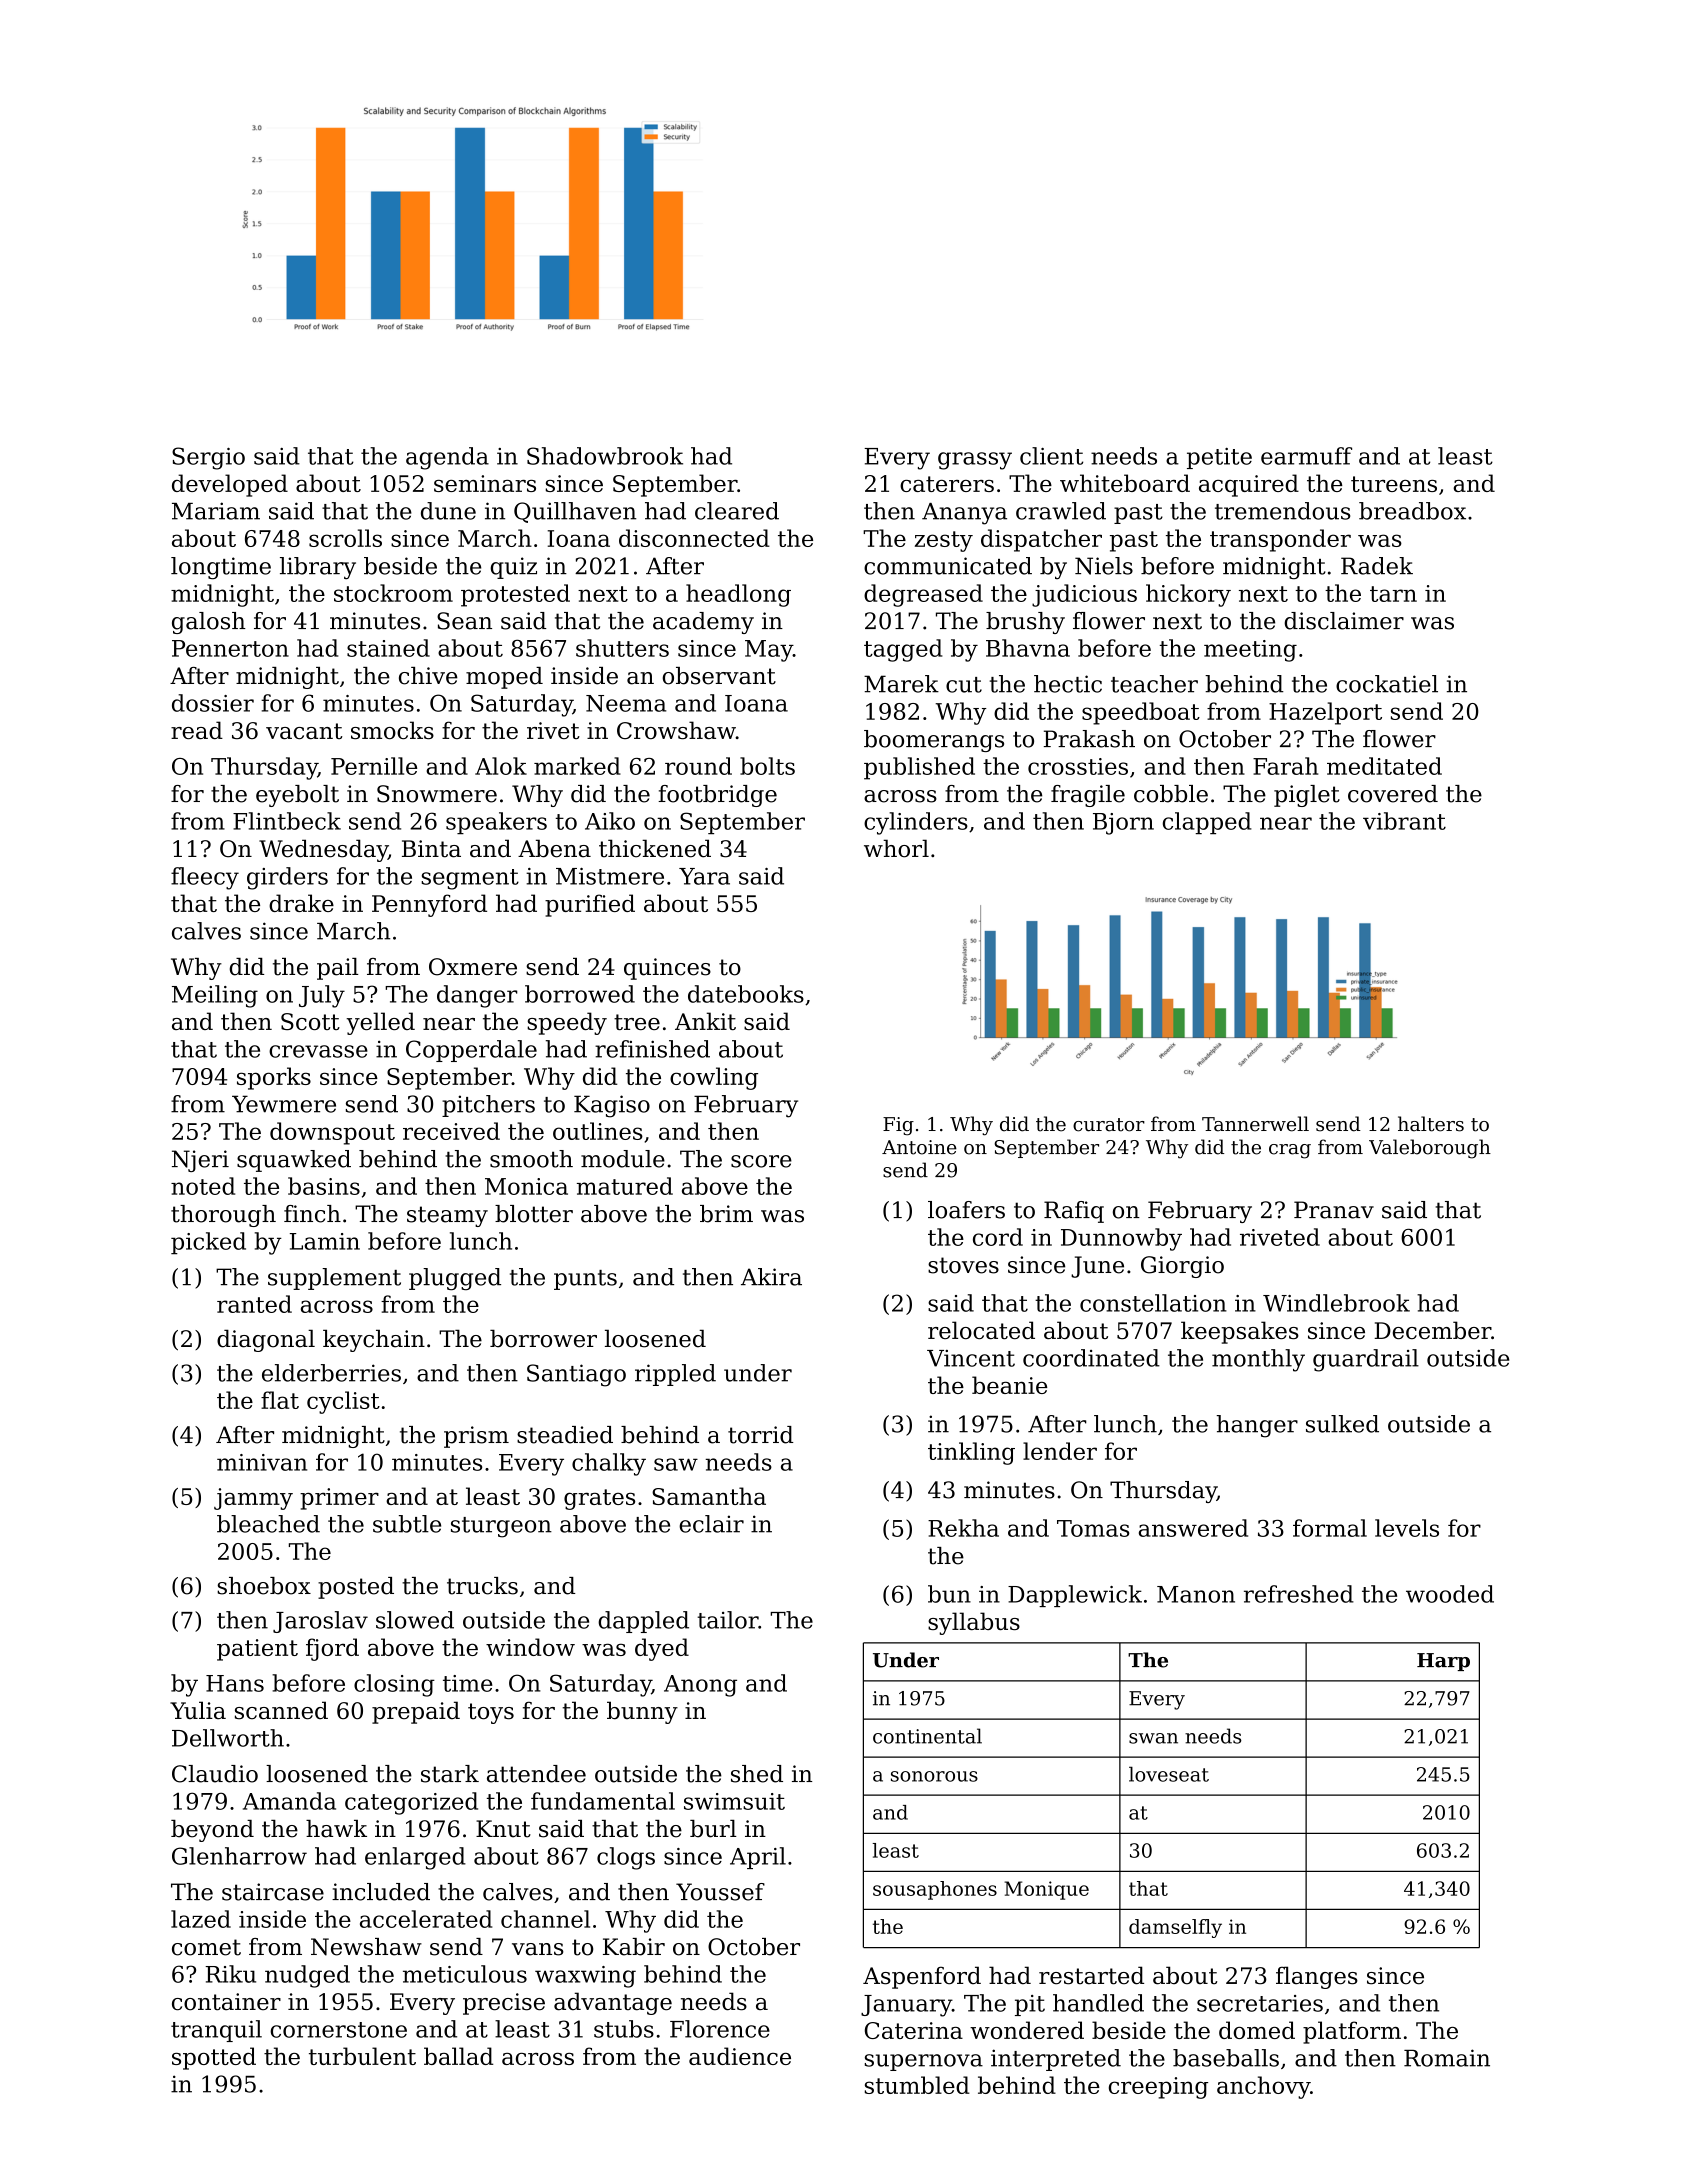 The image size is (1683, 2178). I want to click on flanges, so click(1317, 1977).
